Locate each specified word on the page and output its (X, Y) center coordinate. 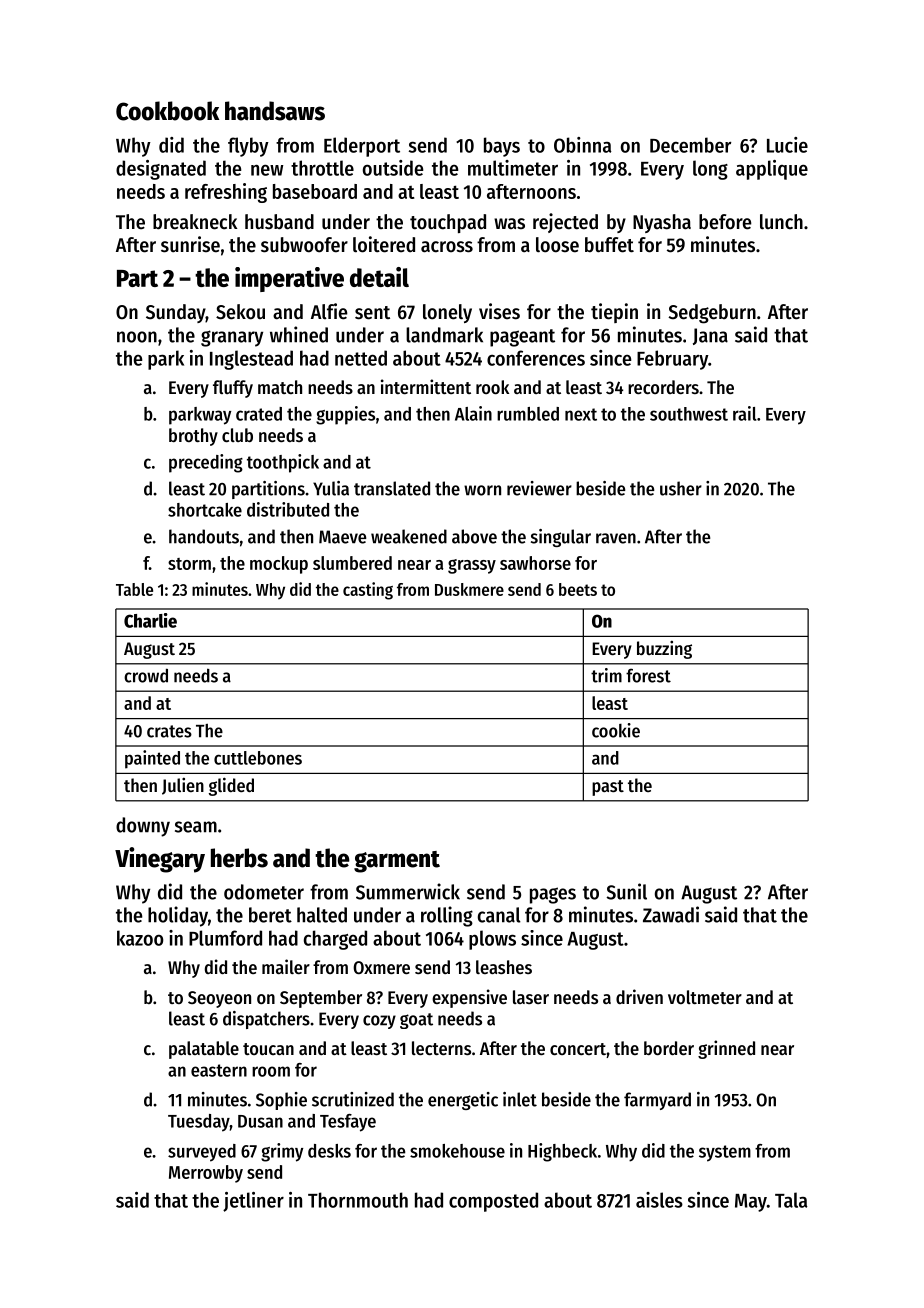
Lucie (787, 145)
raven (616, 538)
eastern (219, 1070)
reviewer (539, 488)
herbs (239, 858)
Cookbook (167, 111)
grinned (726, 1049)
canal (499, 915)
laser (531, 997)
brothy (193, 437)
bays (502, 147)
